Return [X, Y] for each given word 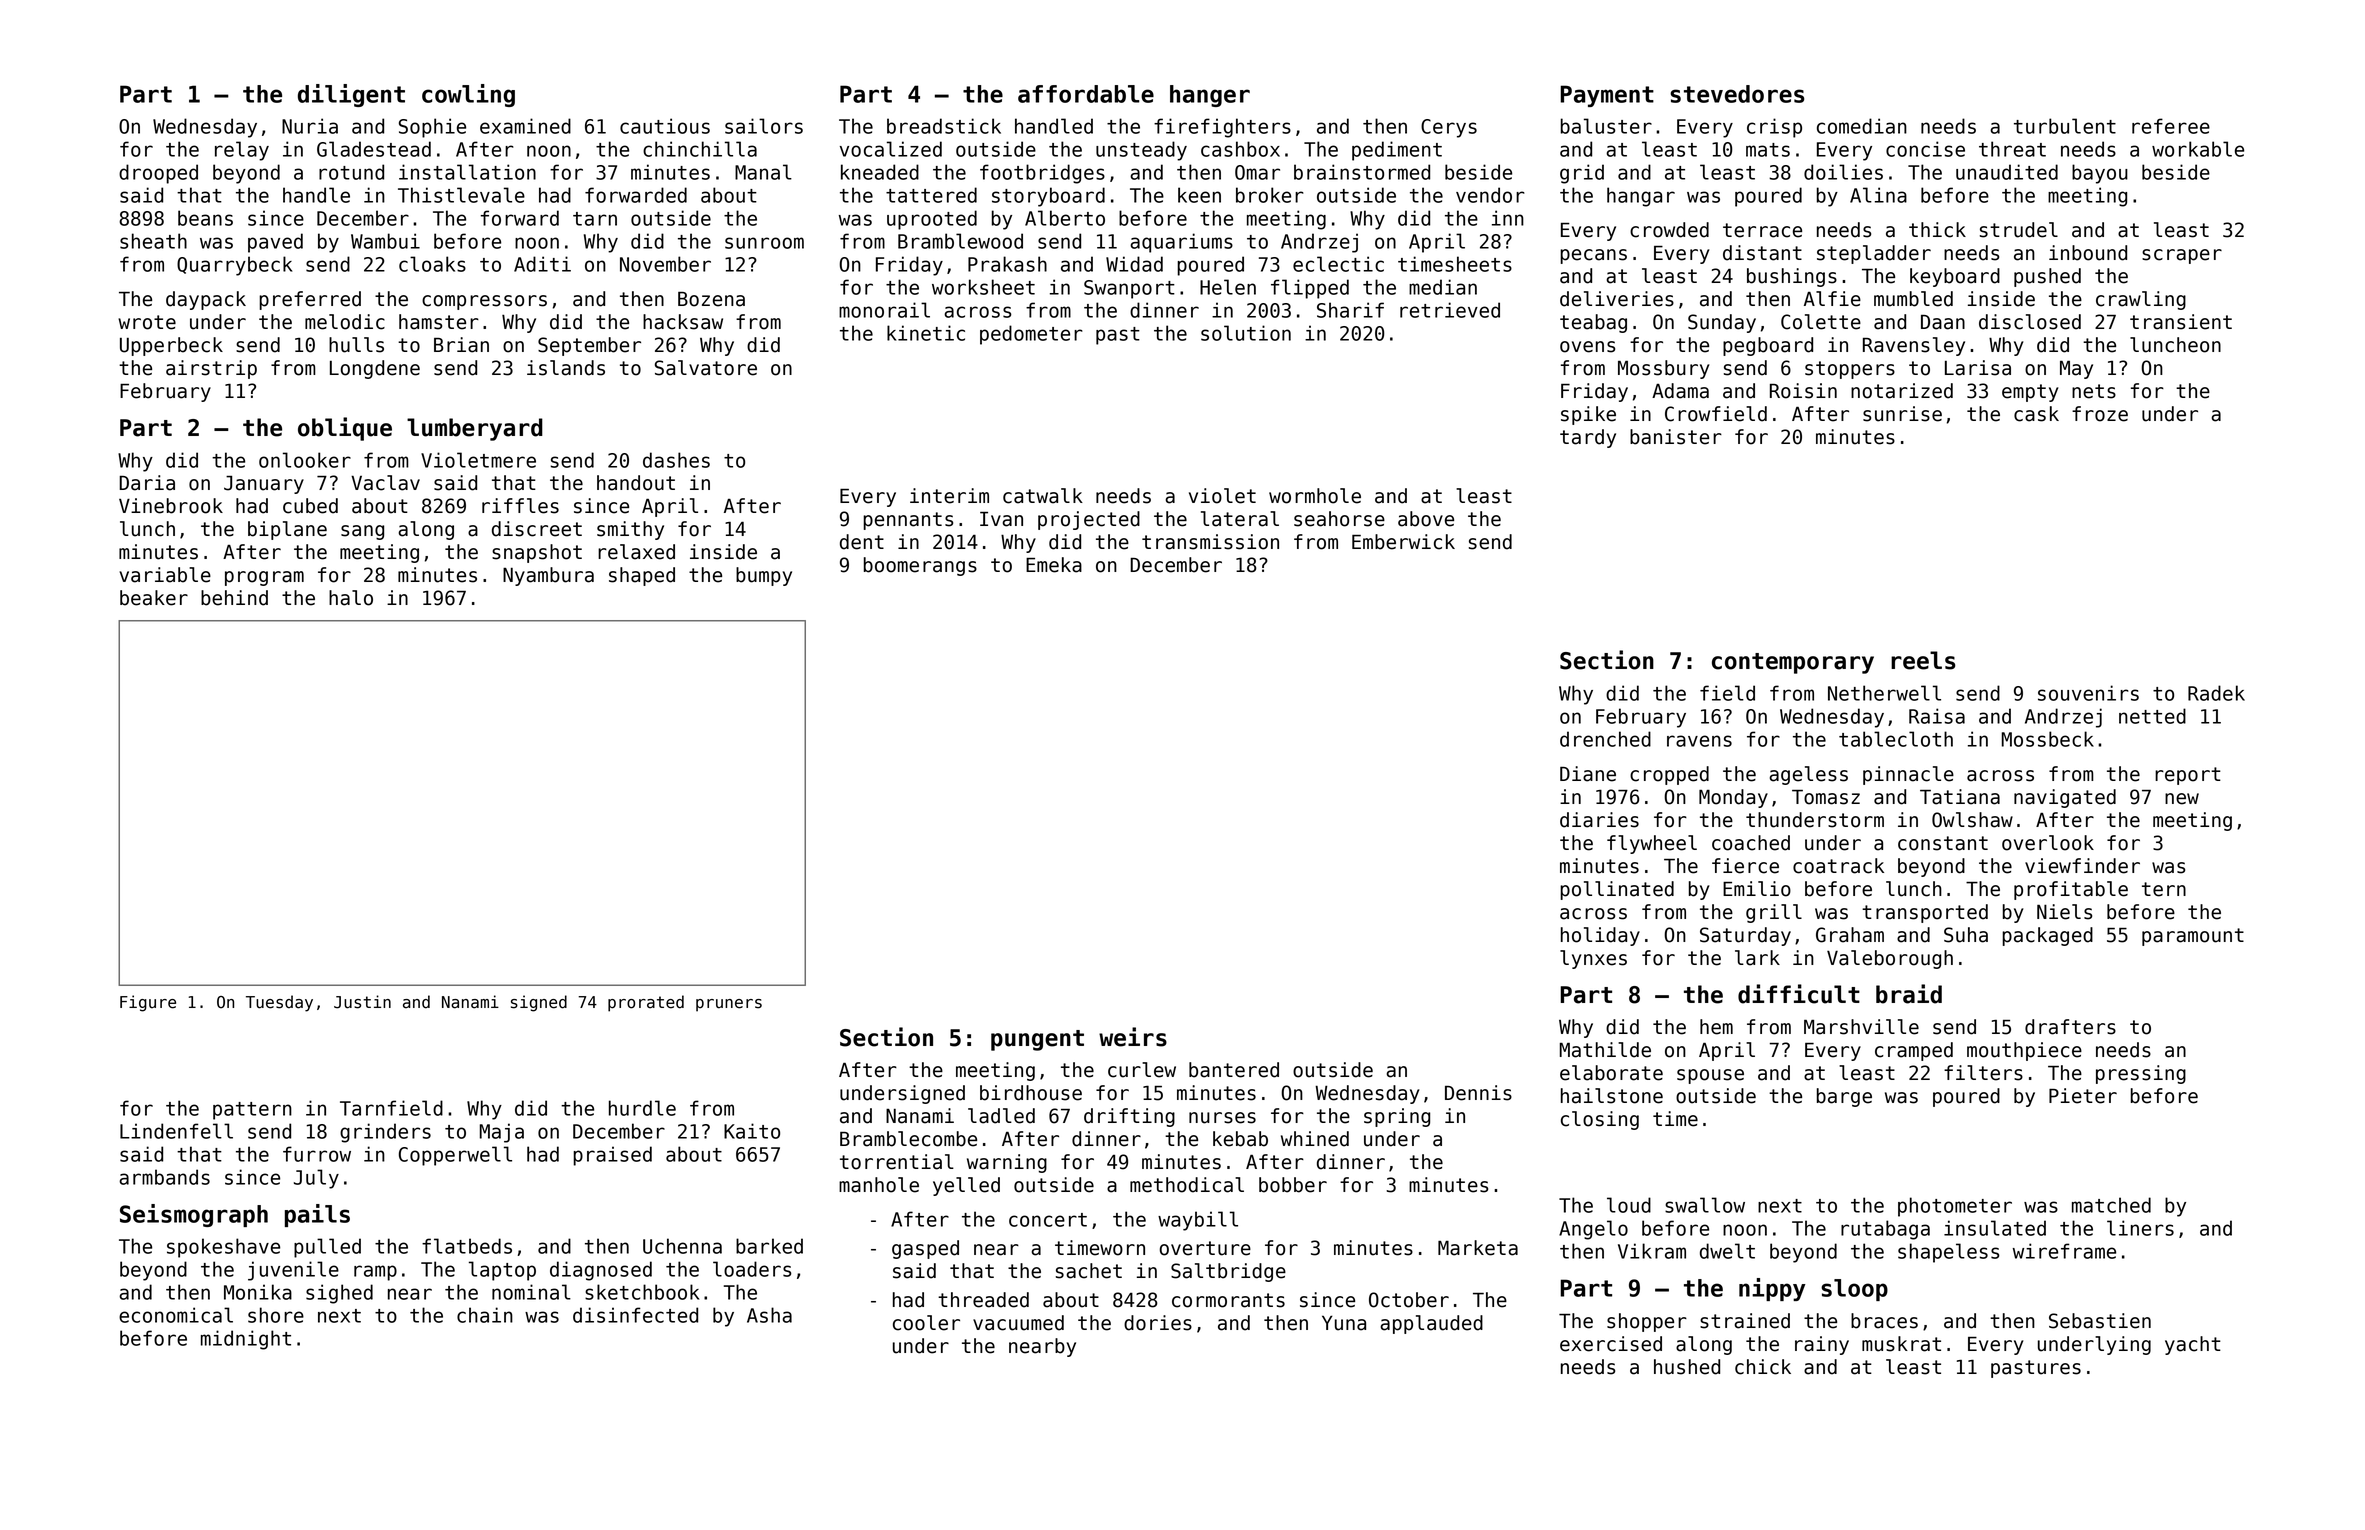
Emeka [1054, 565]
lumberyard [475, 429]
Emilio [1757, 889]
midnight [246, 1340]
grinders [385, 1133]
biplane [287, 530]
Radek [2216, 693]
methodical [1187, 1185]
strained [1745, 1321]
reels [1923, 660]
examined [525, 126]
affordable [1086, 94]
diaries [1599, 820]
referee [2171, 126]
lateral [1240, 519]
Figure [148, 1003]
